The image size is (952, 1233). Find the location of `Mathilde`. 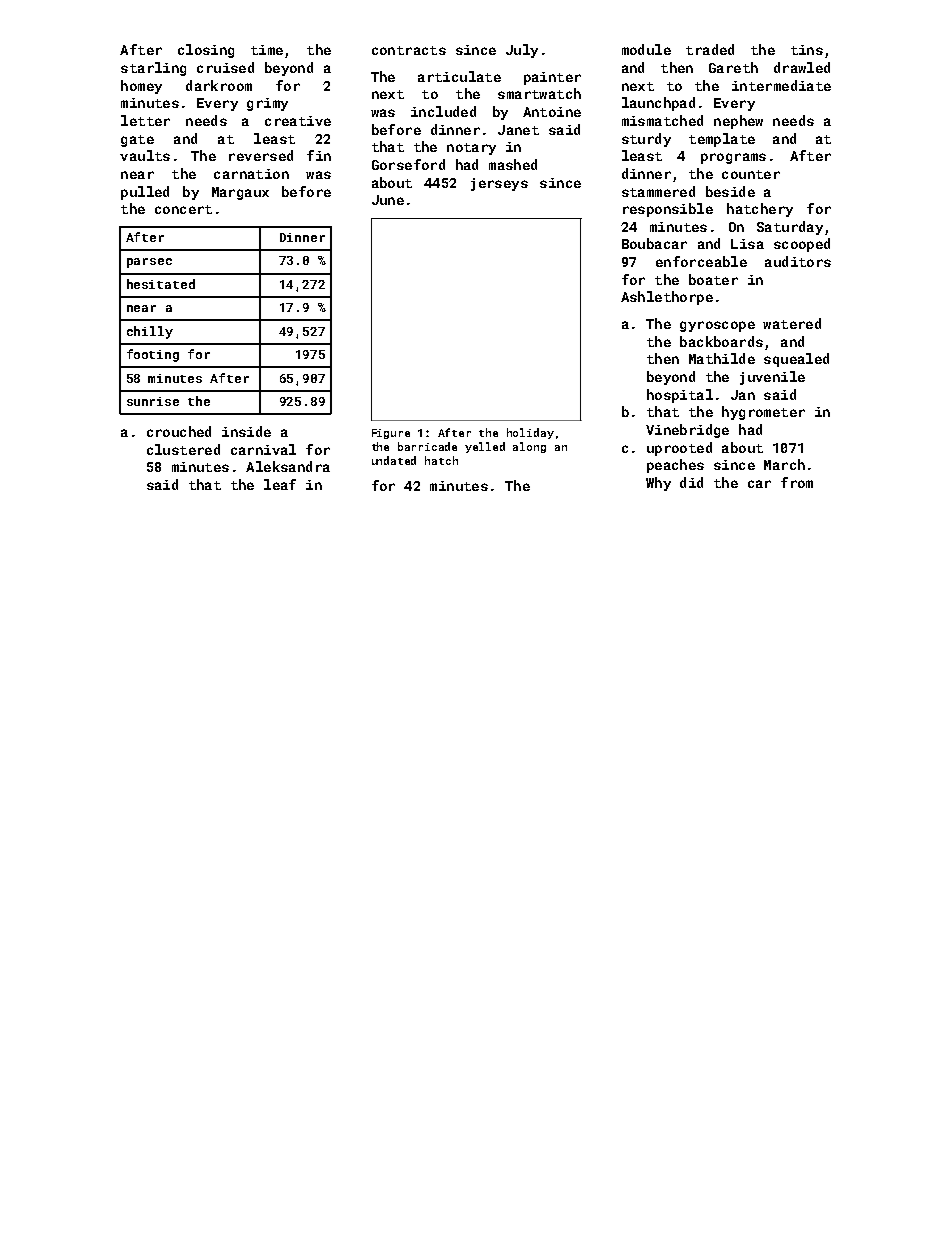

Mathilde is located at coordinates (722, 358).
